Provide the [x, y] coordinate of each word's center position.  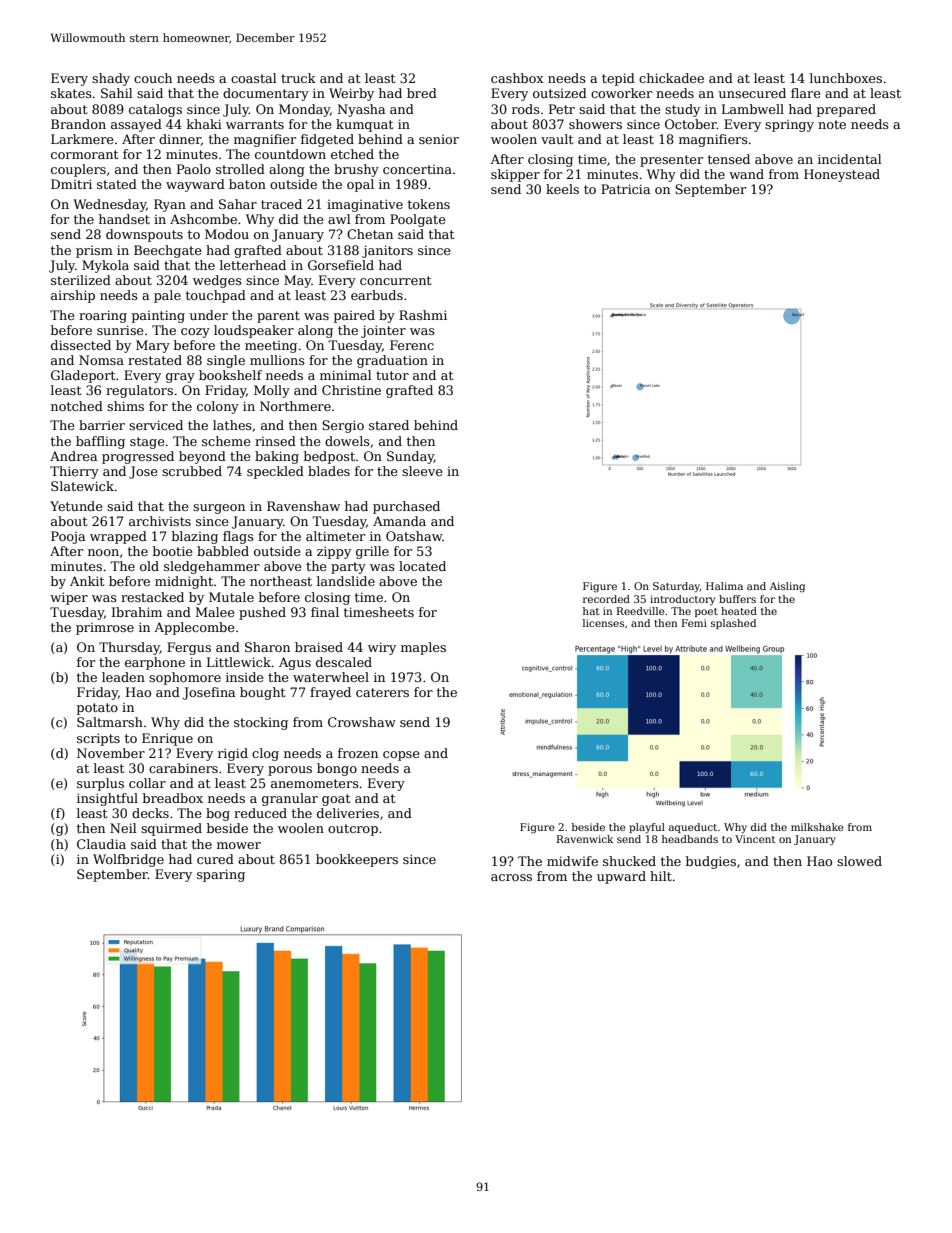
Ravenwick [585, 839]
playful [647, 828]
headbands [690, 839]
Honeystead [842, 175]
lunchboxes [846, 78]
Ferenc [412, 345]
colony [218, 407]
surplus [100, 784]
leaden [123, 677]
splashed [733, 624]
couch [153, 78]
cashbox [517, 78]
